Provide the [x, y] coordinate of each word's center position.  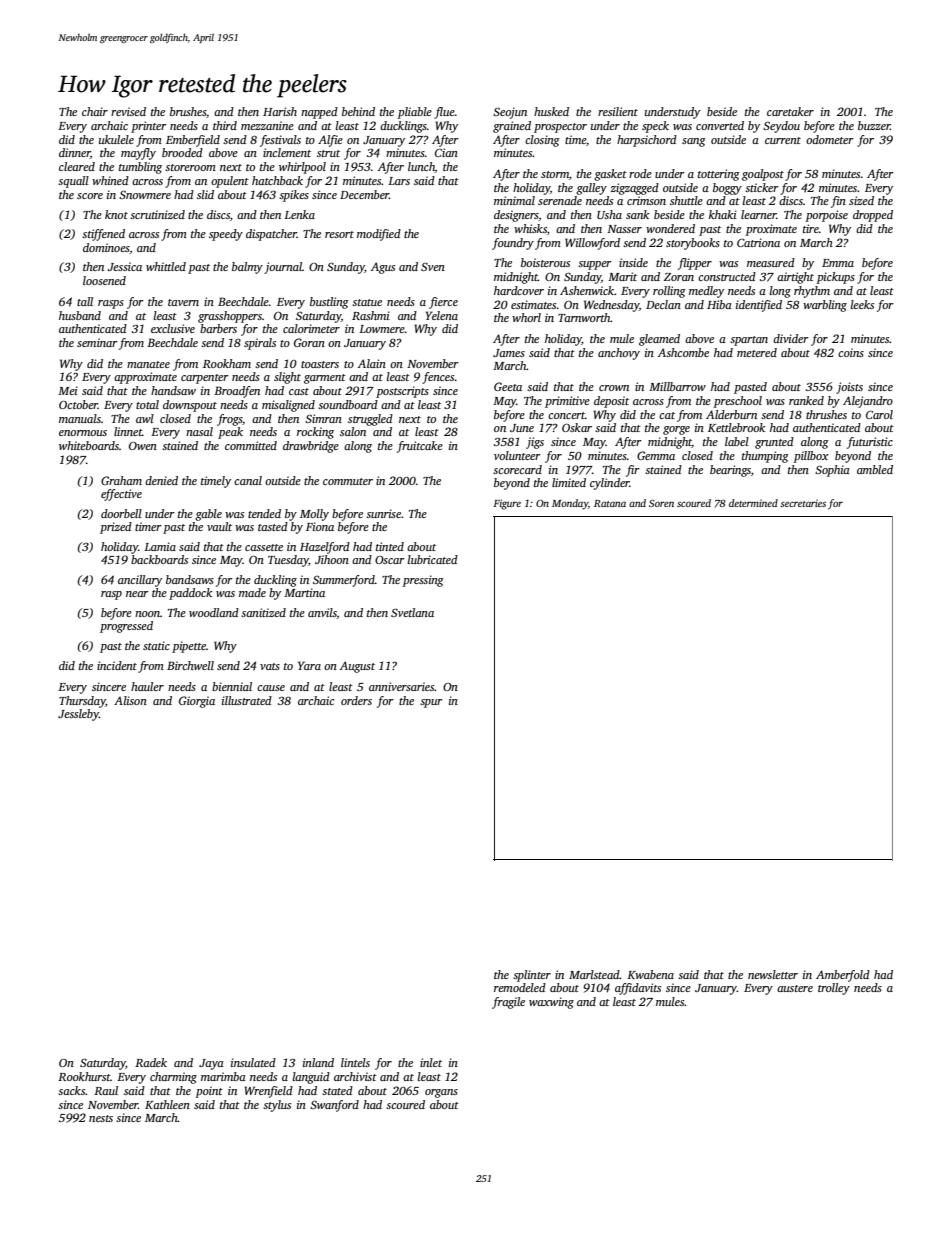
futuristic [870, 443]
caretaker [790, 111]
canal [248, 480]
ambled [875, 469]
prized [116, 528]
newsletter [773, 974]
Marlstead [594, 974]
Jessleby [78, 715]
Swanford [334, 1106]
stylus [277, 1106]
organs [441, 1093]
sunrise [383, 513]
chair [95, 111]
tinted [390, 546]
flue [444, 113]
